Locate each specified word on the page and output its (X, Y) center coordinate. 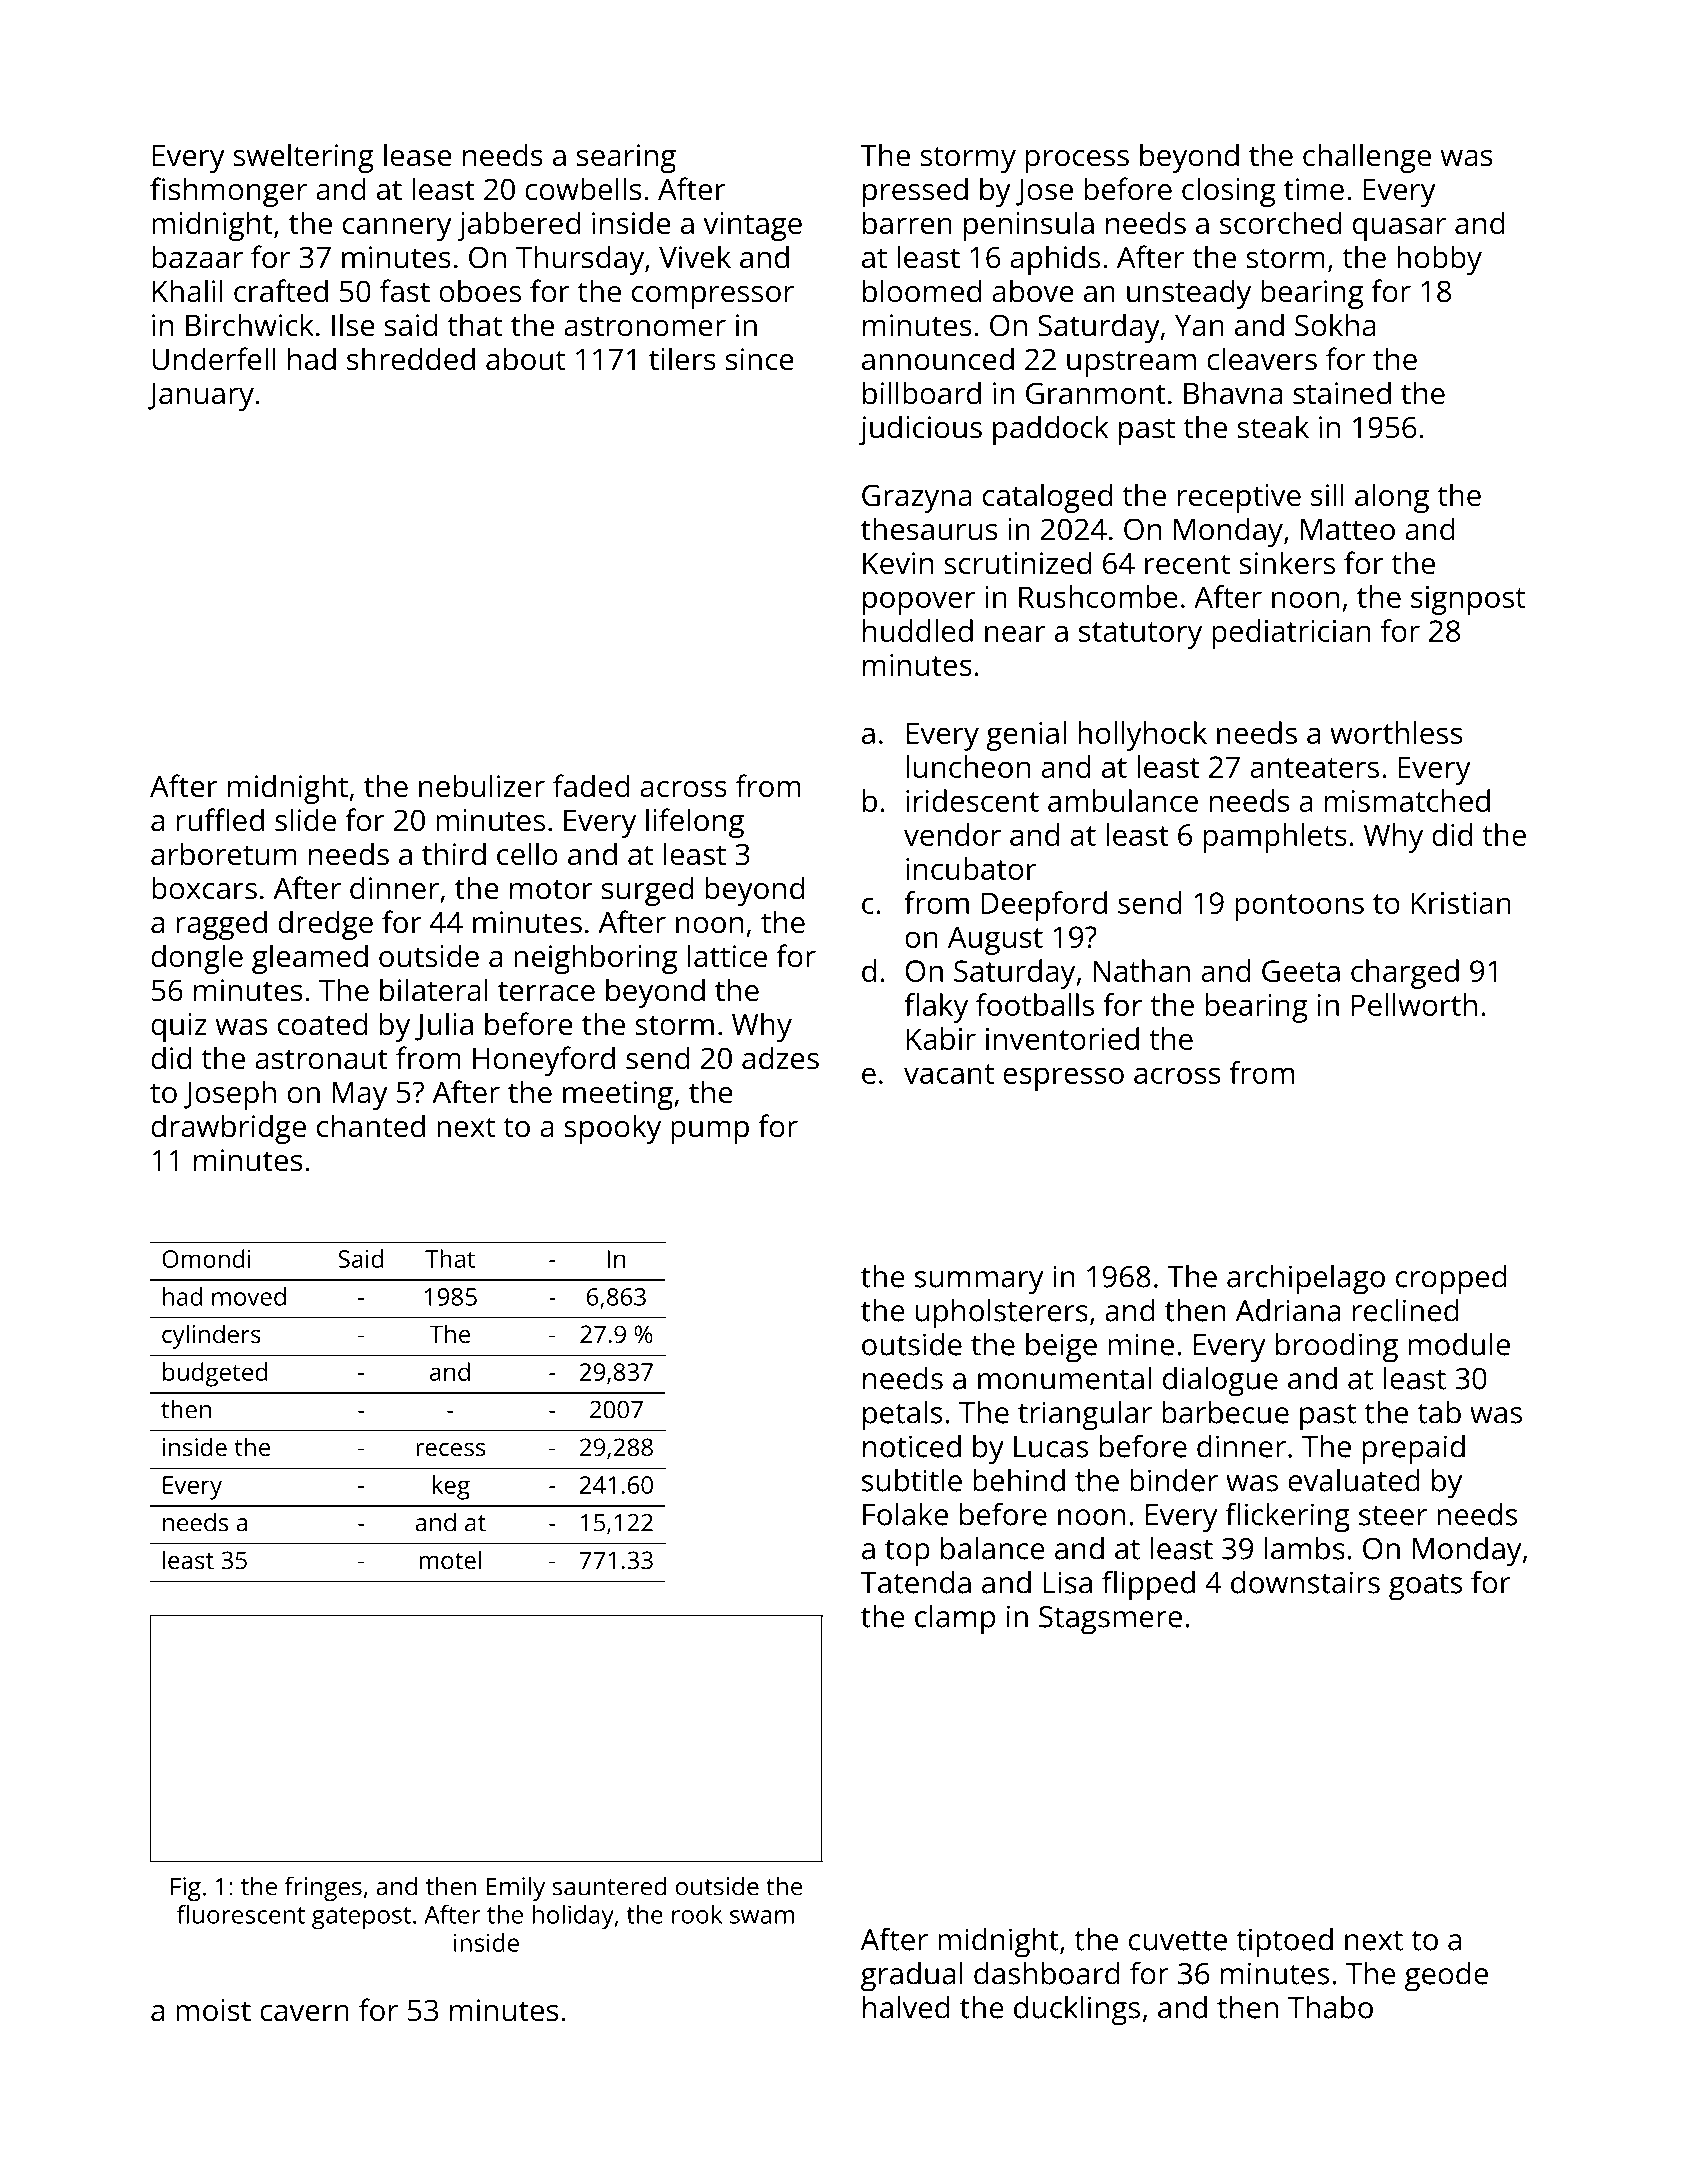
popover (919, 603)
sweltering (303, 158)
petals (902, 1416)
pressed (915, 192)
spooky (612, 1129)
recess (450, 1449)
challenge (1367, 158)
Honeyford (544, 1061)
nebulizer (482, 786)
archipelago (1306, 1280)
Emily (515, 1888)
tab (1439, 1412)
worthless (1396, 732)
